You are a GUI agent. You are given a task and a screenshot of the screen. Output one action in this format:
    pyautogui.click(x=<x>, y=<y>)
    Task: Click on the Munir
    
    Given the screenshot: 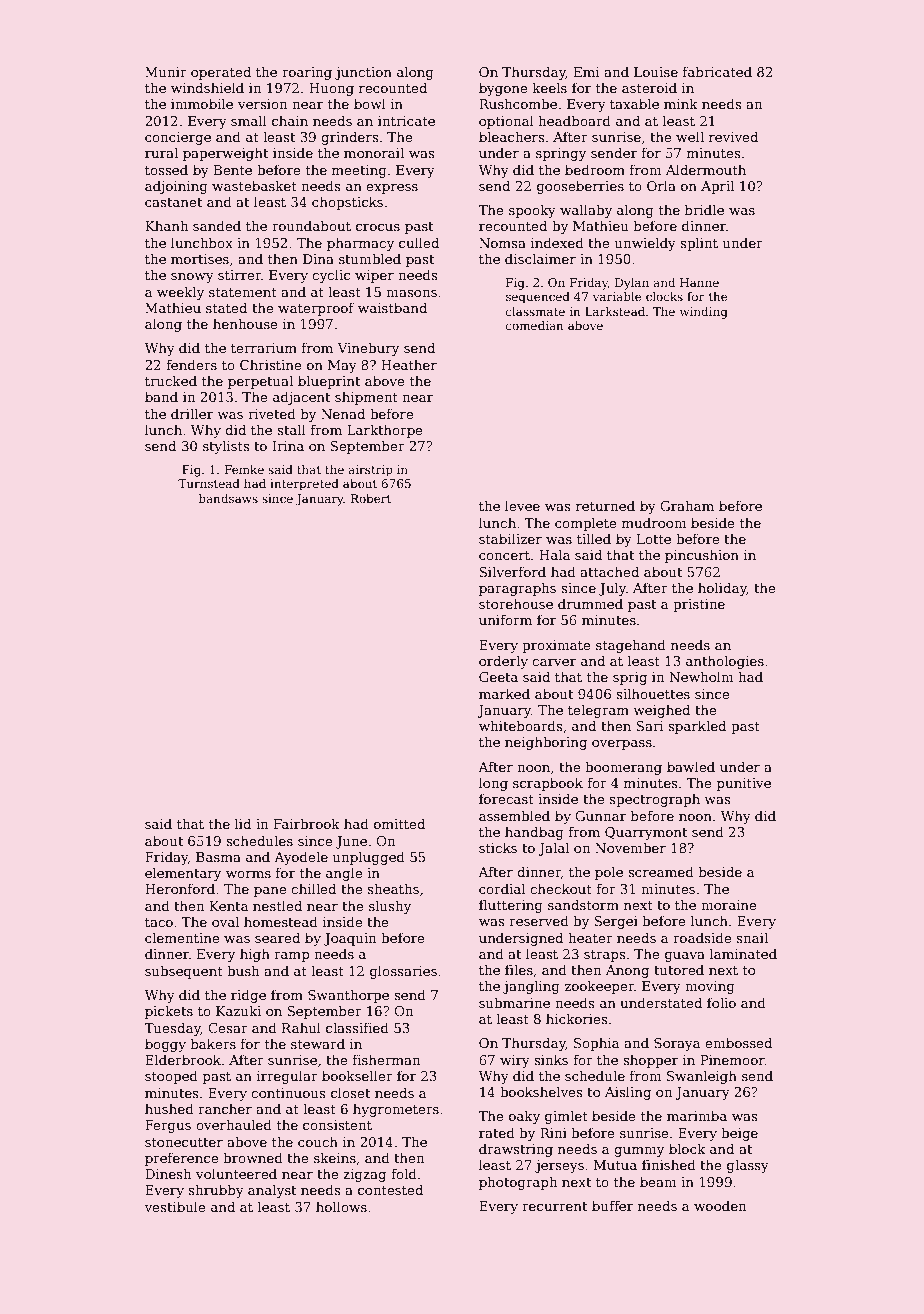 What is the action you would take?
    pyautogui.click(x=166, y=72)
